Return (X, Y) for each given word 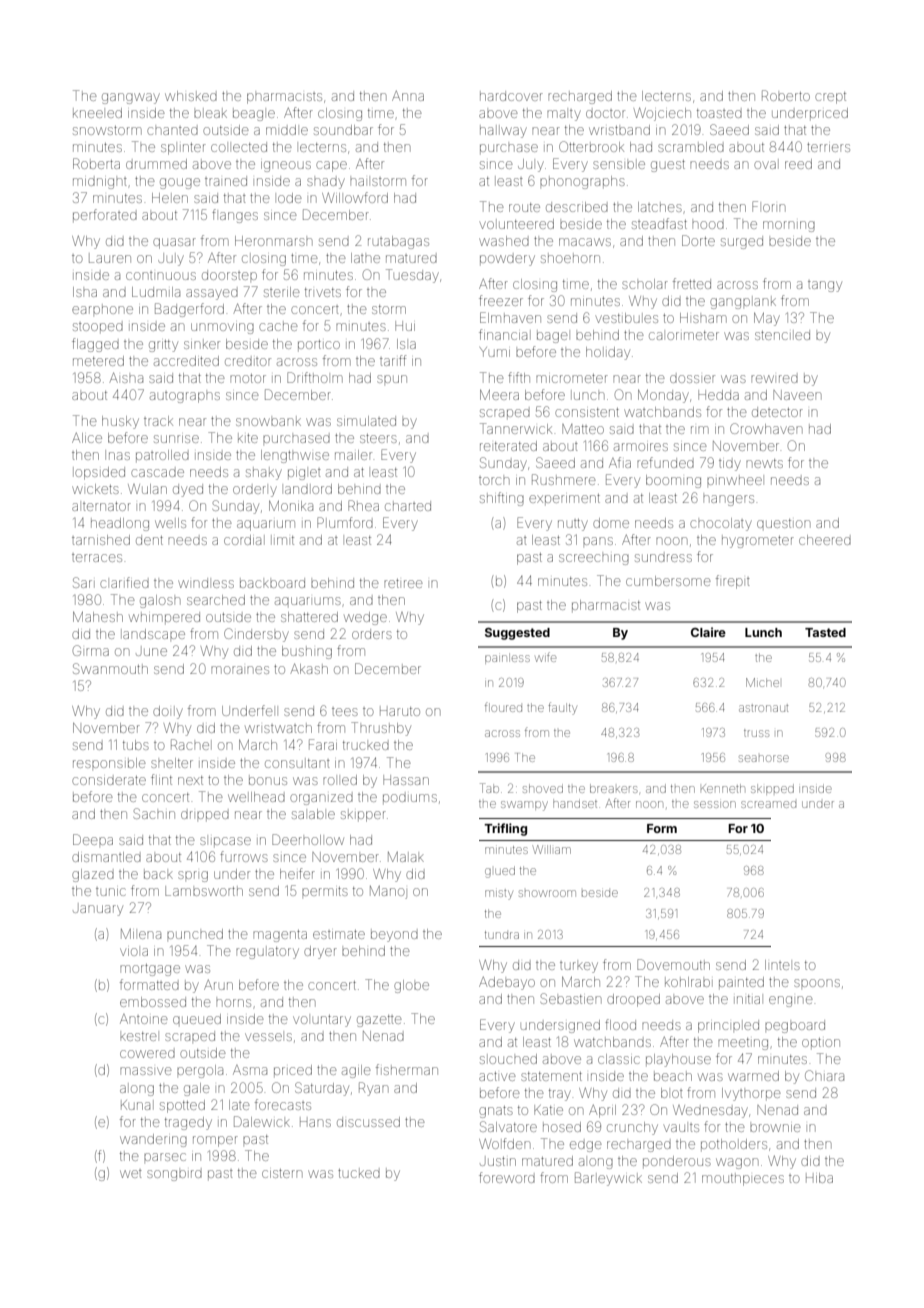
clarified (124, 582)
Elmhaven (510, 317)
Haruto (400, 711)
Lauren (110, 259)
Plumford (345, 522)
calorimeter (684, 335)
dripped (205, 815)
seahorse (764, 758)
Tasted (825, 632)
